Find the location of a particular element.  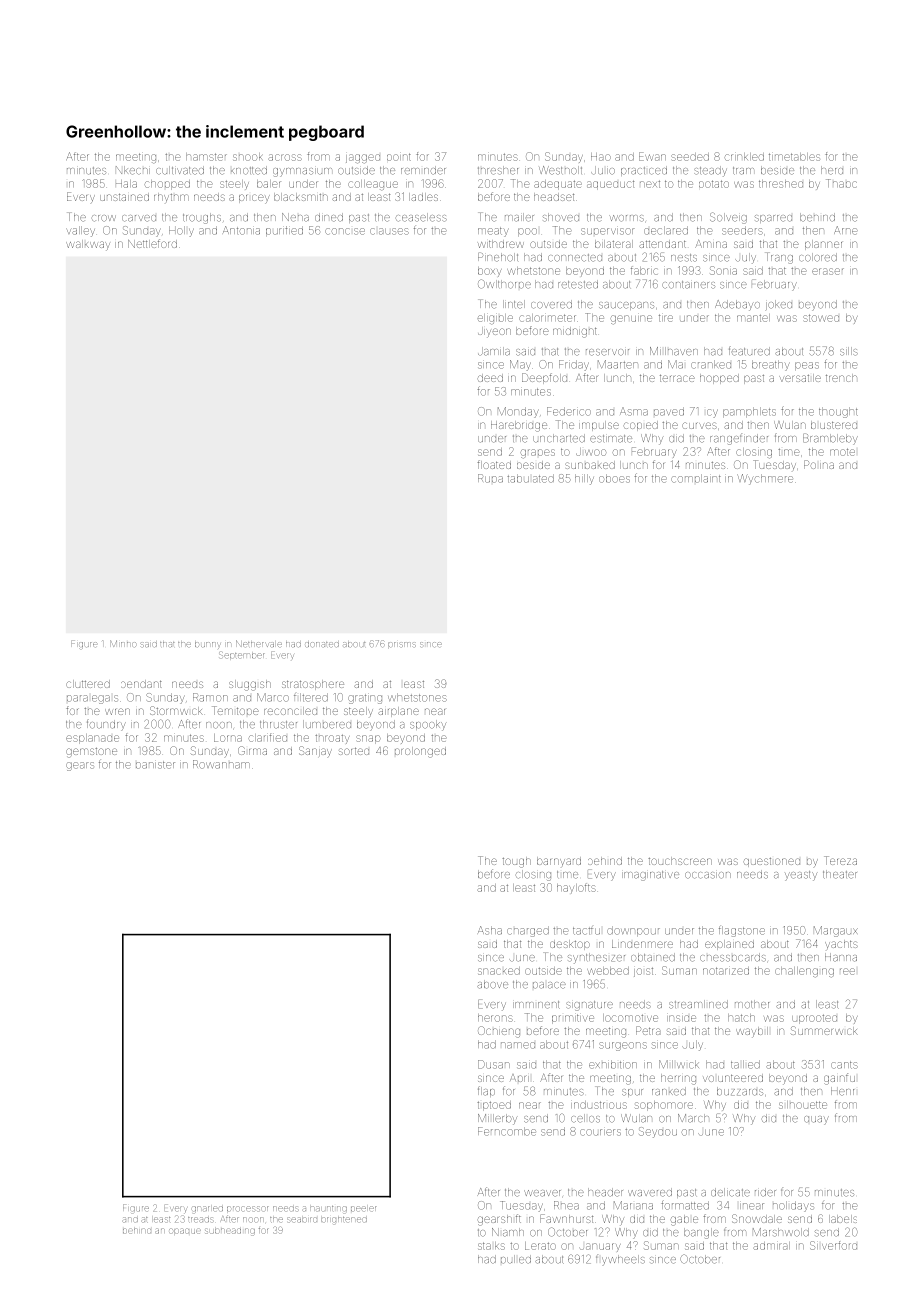

above is located at coordinates (492, 984).
